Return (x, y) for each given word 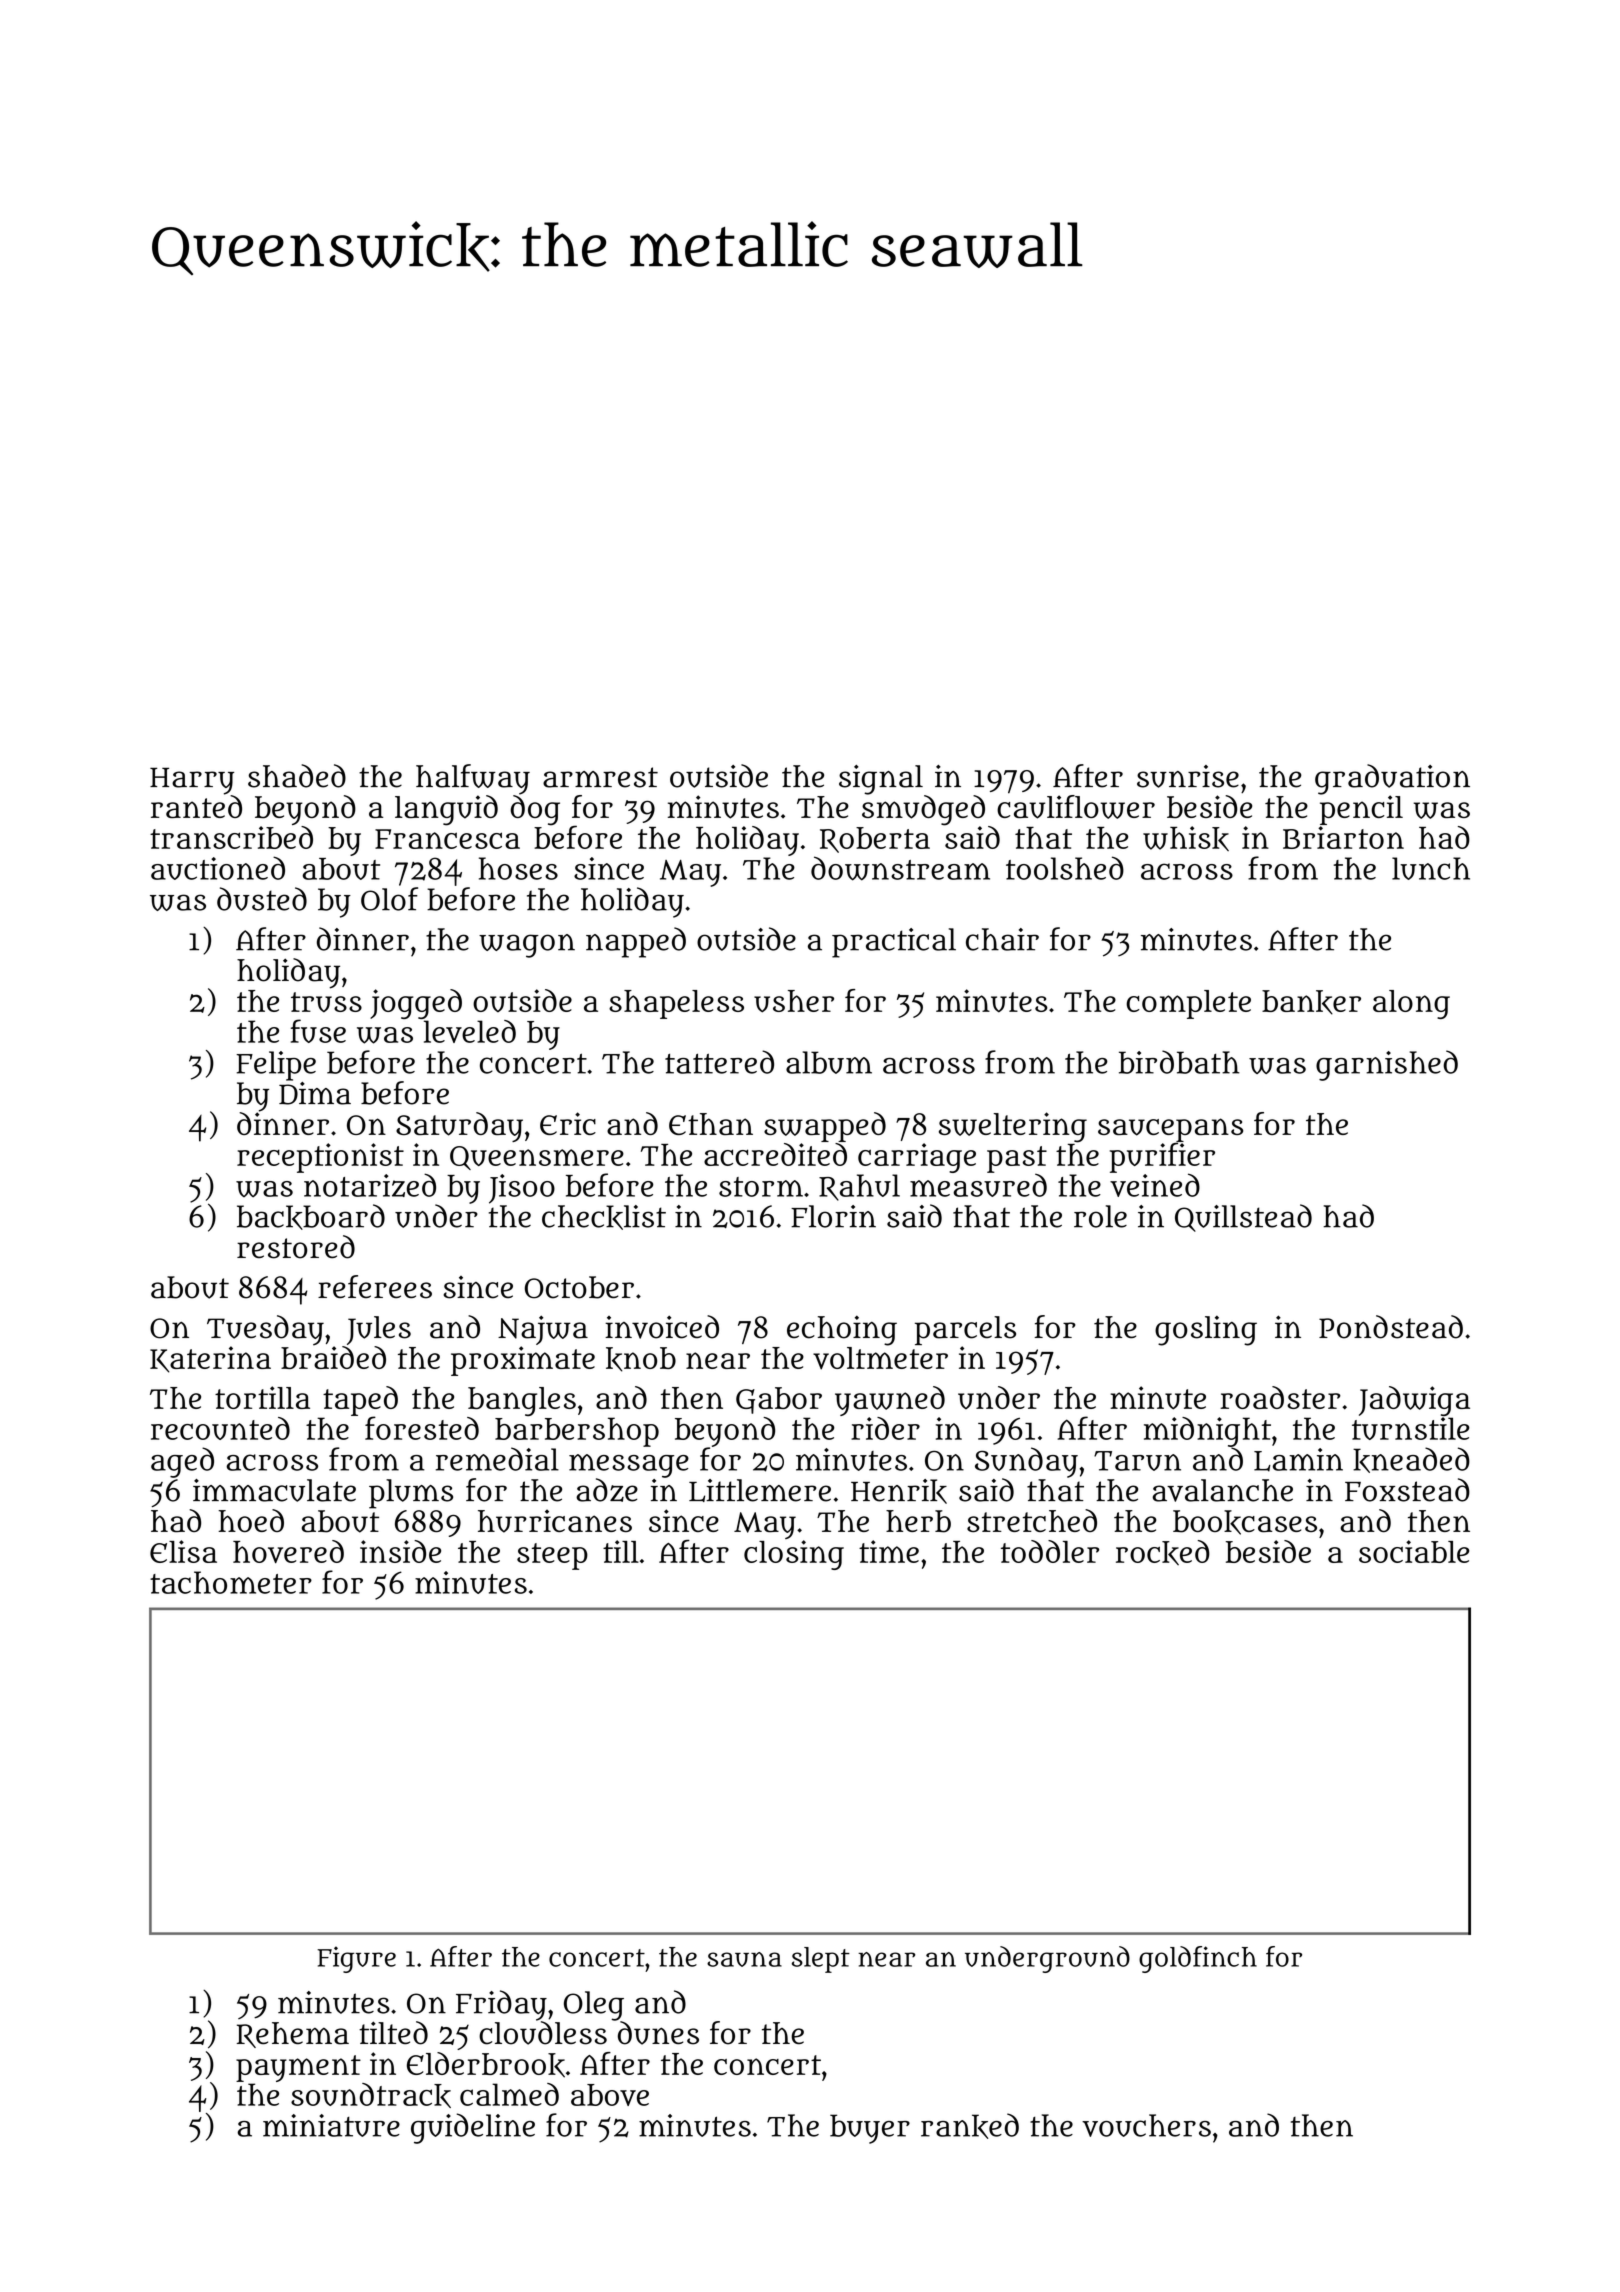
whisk (1186, 838)
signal (881, 780)
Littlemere (760, 1490)
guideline (473, 2128)
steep (552, 1556)
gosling (1206, 1331)
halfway (473, 779)
